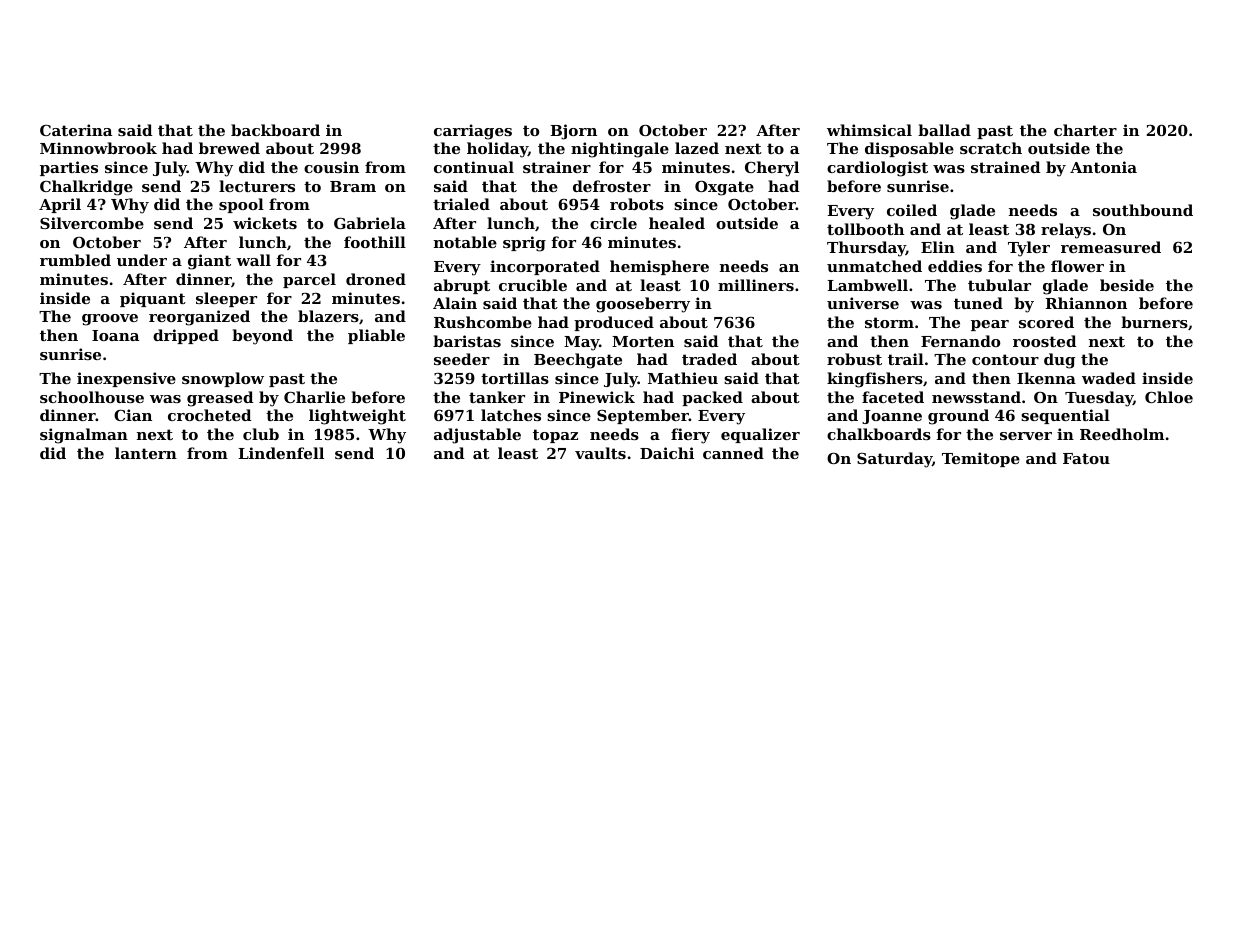 The image size is (1233, 952). Describe the element at coordinates (146, 453) in the screenshot. I see `lantern` at that location.
